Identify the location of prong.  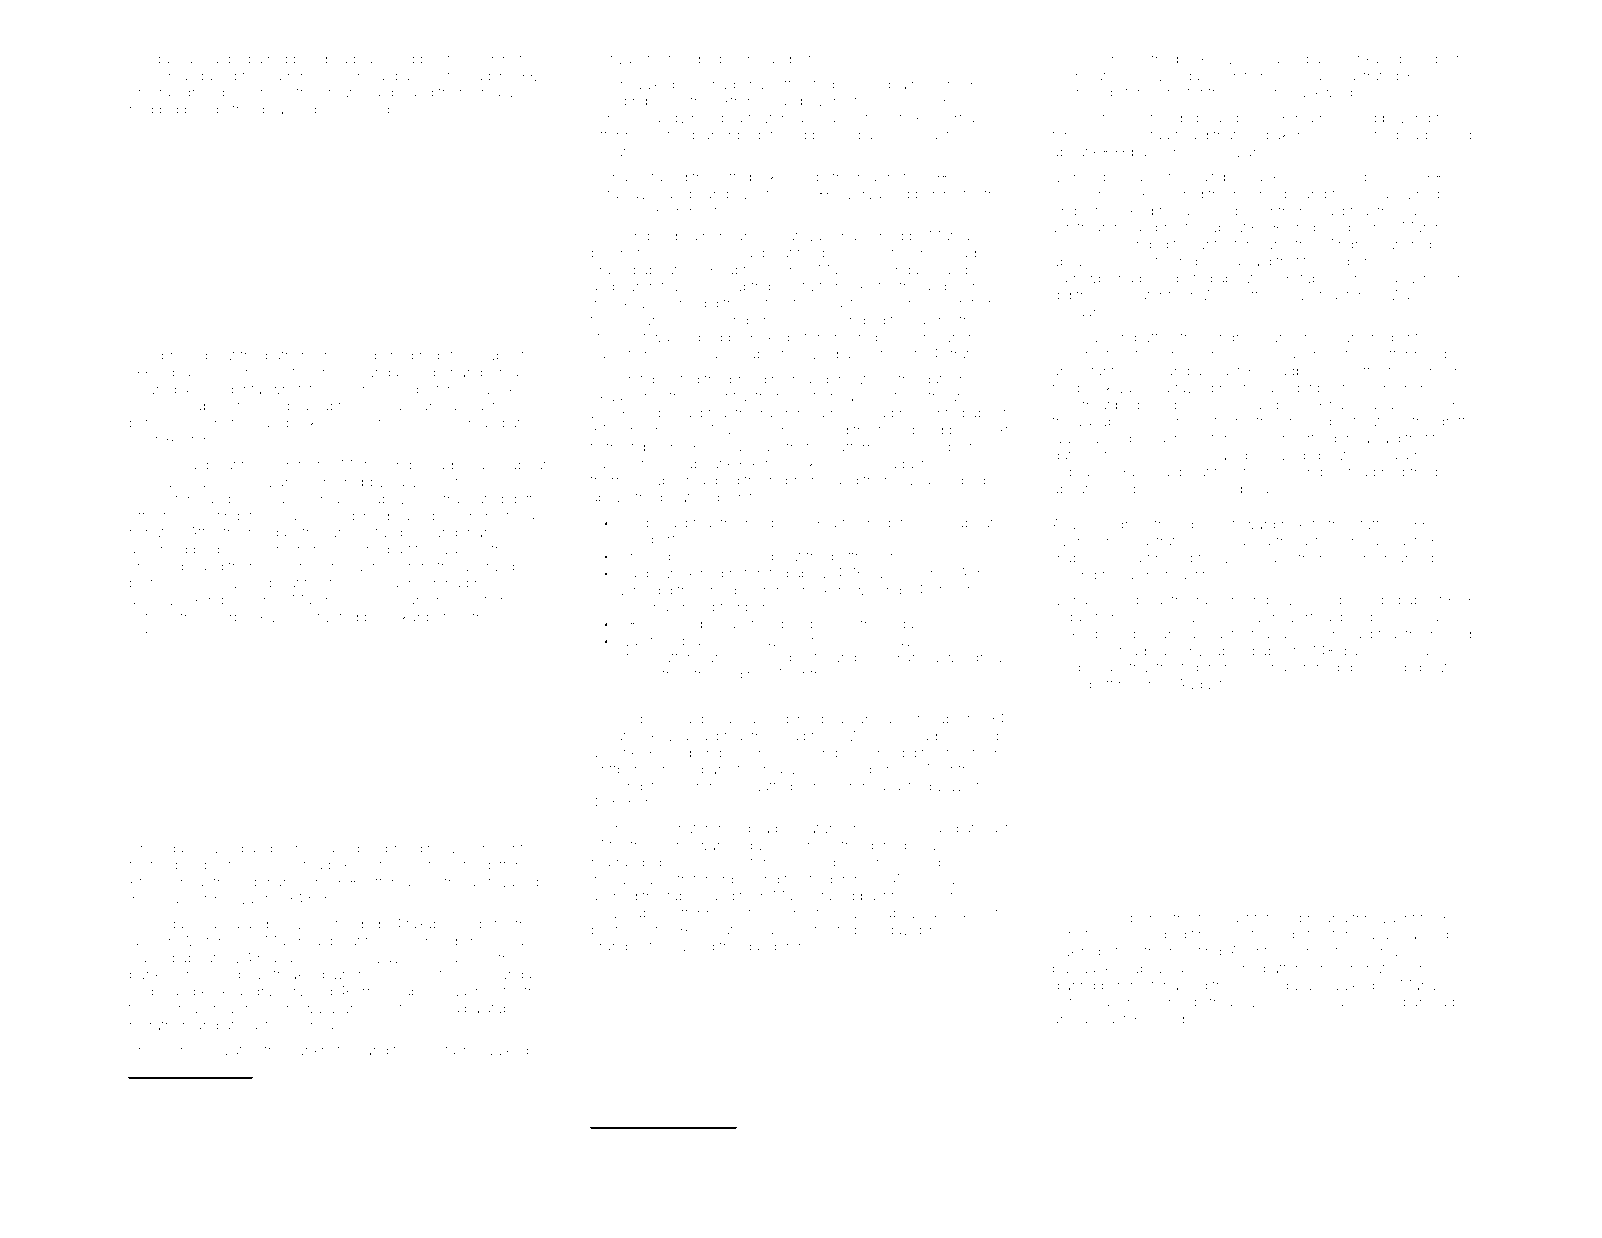
(841, 255).
